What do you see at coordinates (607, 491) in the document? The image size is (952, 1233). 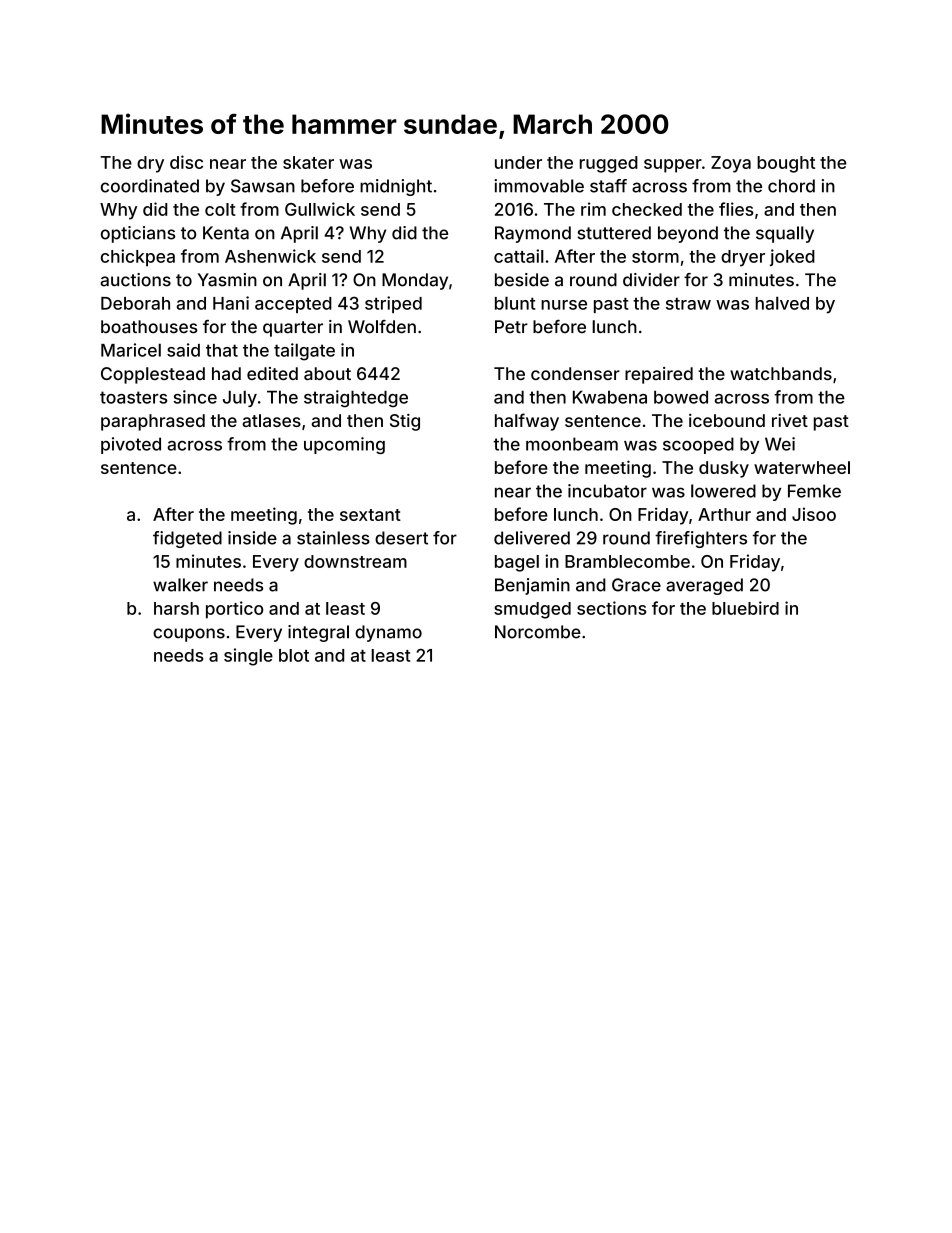 I see `incubator` at bounding box center [607, 491].
